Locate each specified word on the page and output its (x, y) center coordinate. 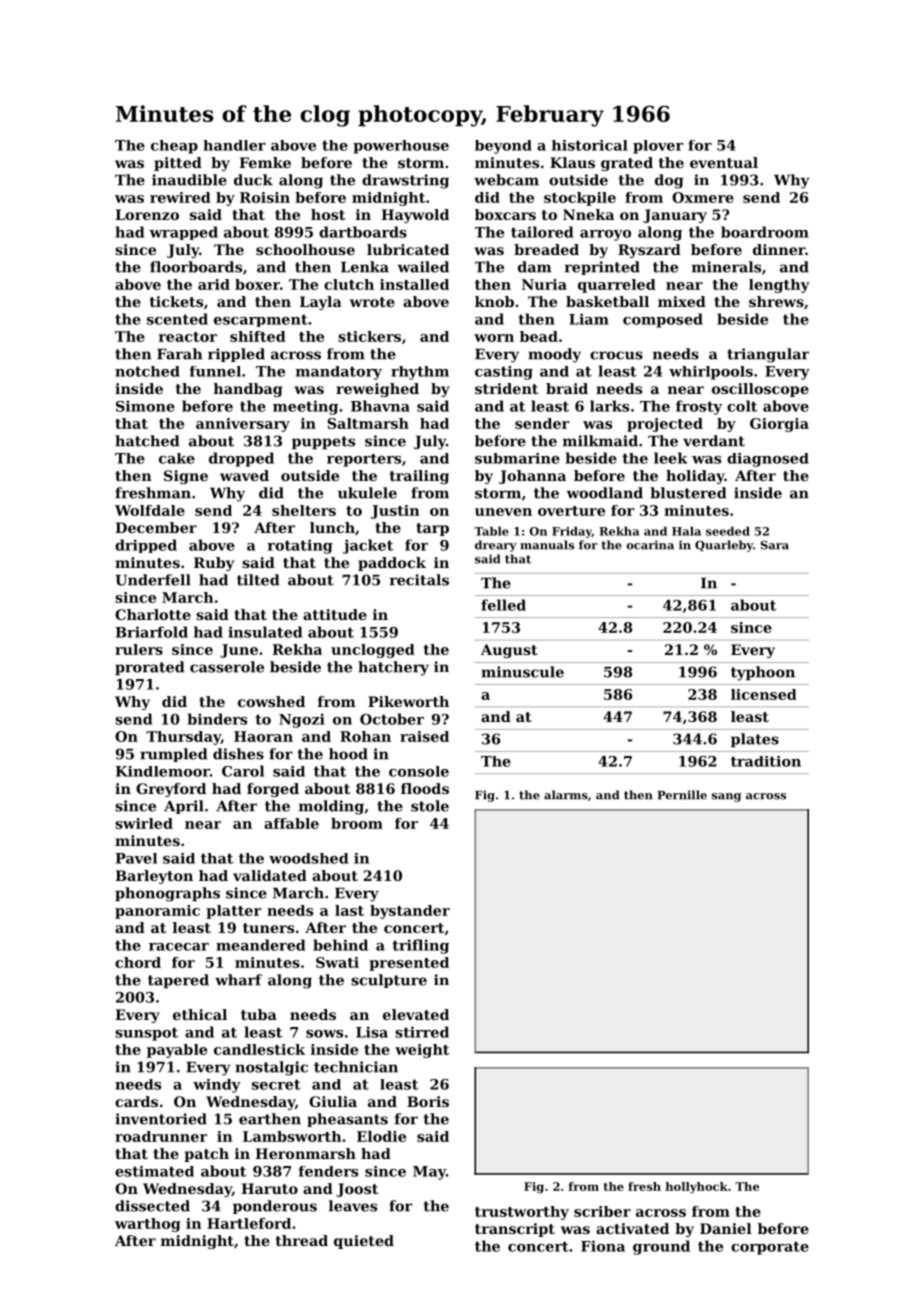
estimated (154, 1171)
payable (177, 1051)
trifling (420, 946)
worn (494, 338)
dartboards (363, 232)
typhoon (763, 673)
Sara (775, 545)
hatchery (393, 668)
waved (244, 475)
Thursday (183, 738)
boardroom (765, 232)
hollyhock (696, 1188)
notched (147, 371)
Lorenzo (147, 214)
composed (663, 320)
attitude (335, 614)
